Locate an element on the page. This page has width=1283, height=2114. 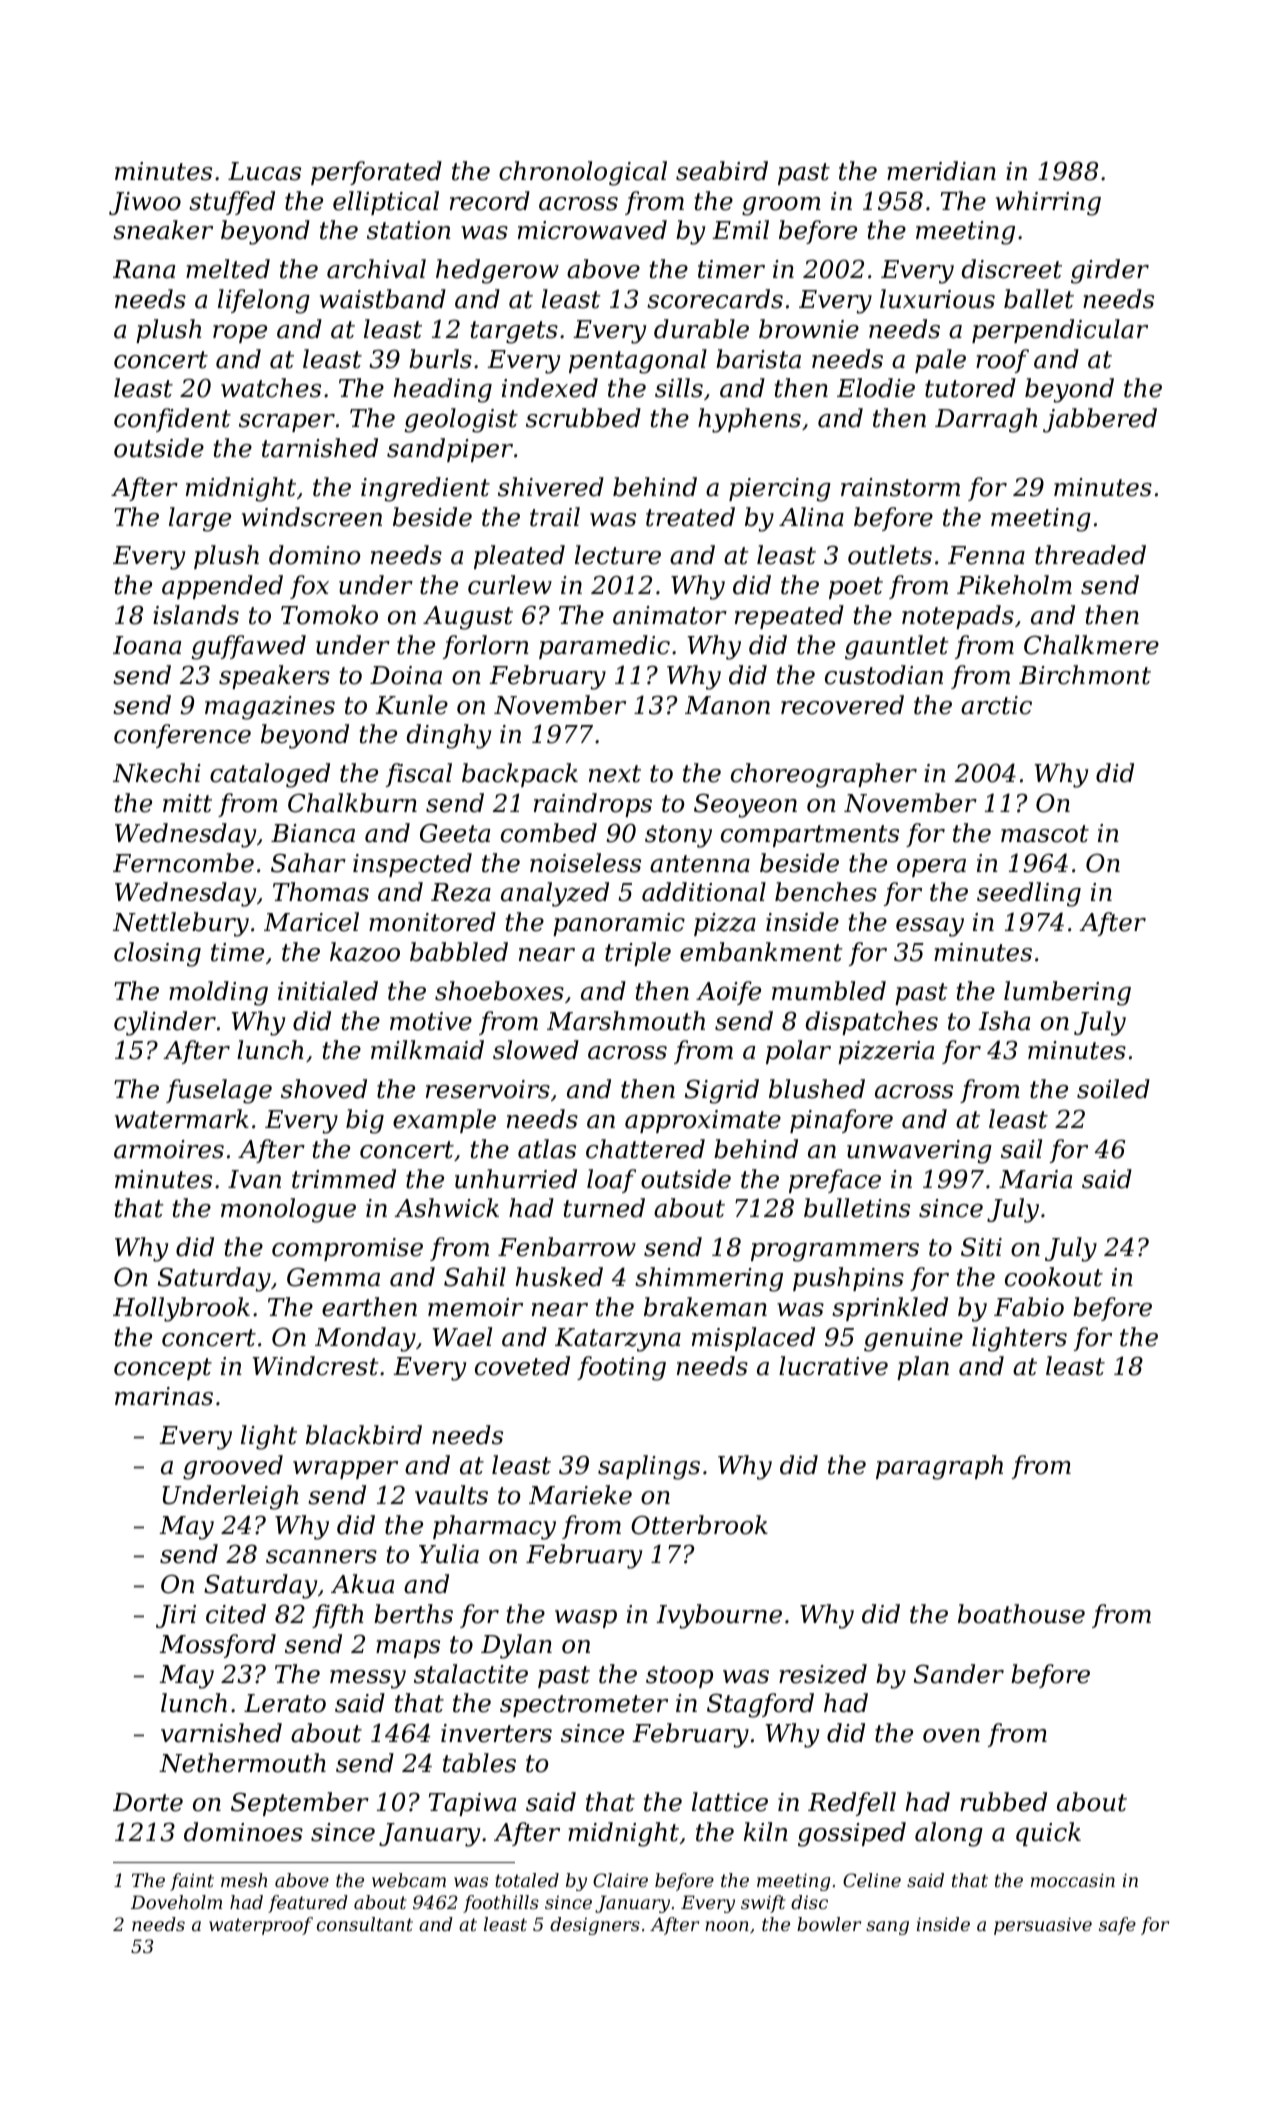
meridian is located at coordinates (941, 171).
